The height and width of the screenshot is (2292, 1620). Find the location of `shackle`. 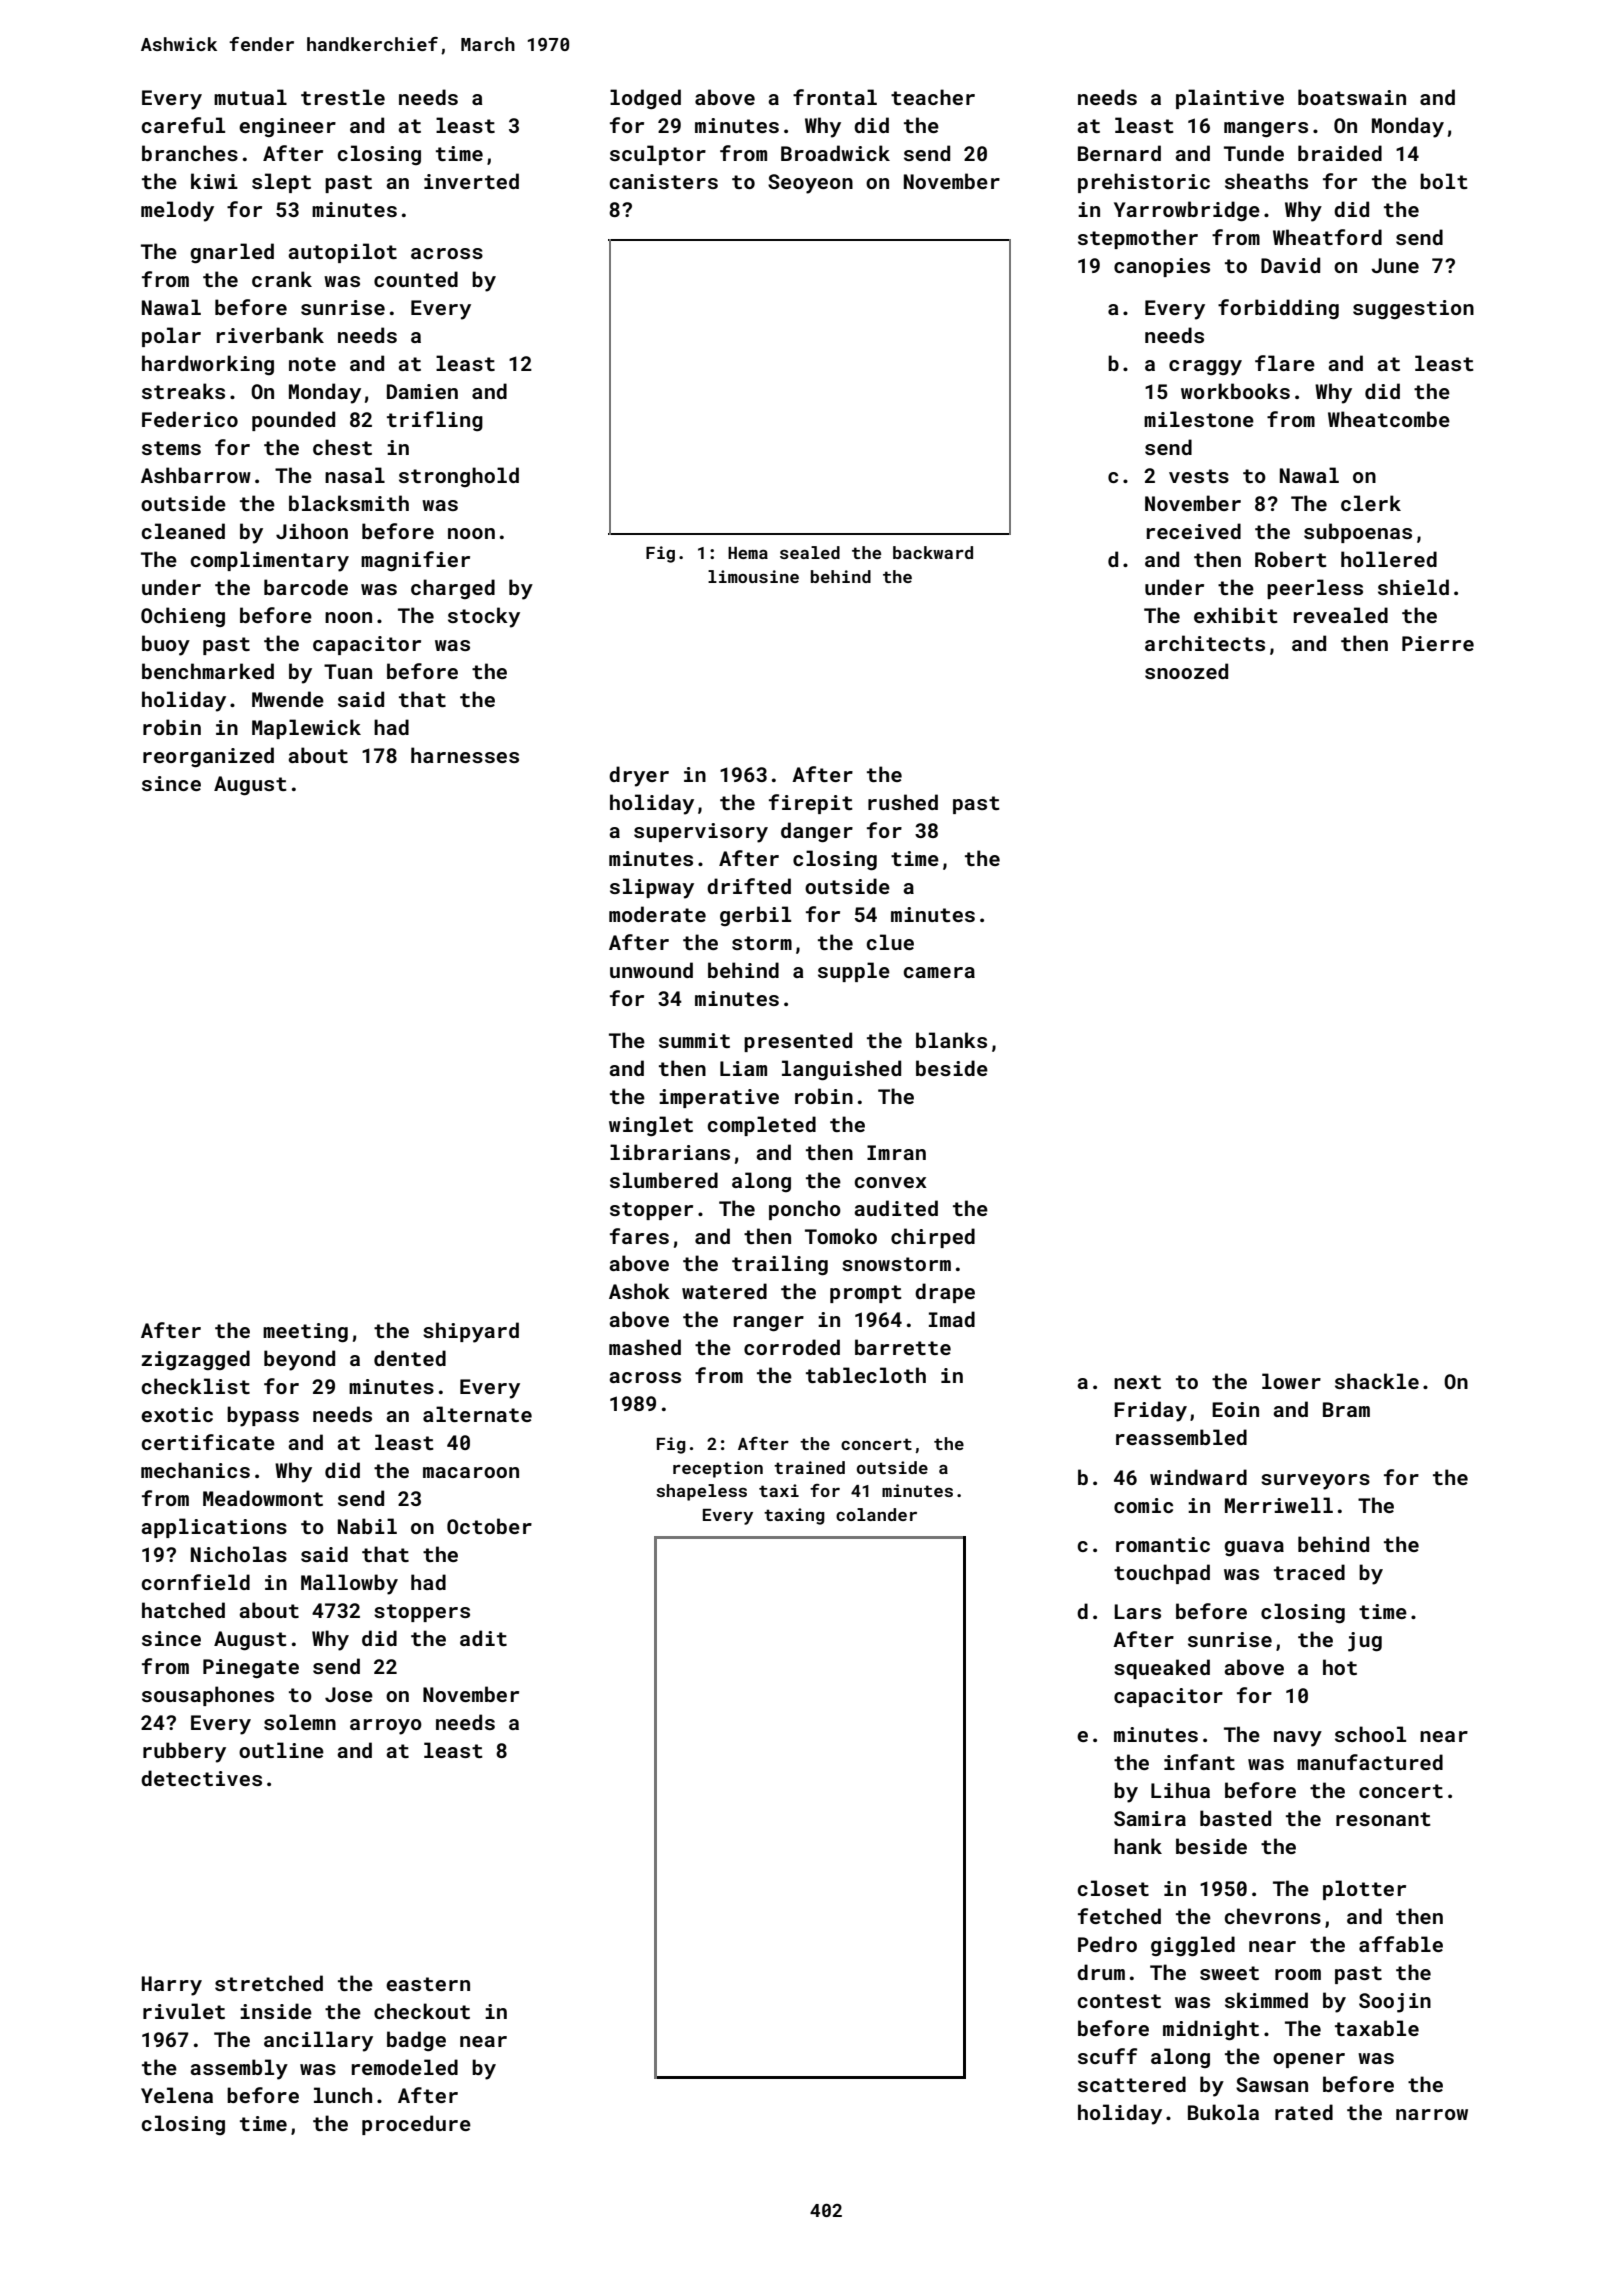

shackle is located at coordinates (1377, 1381).
